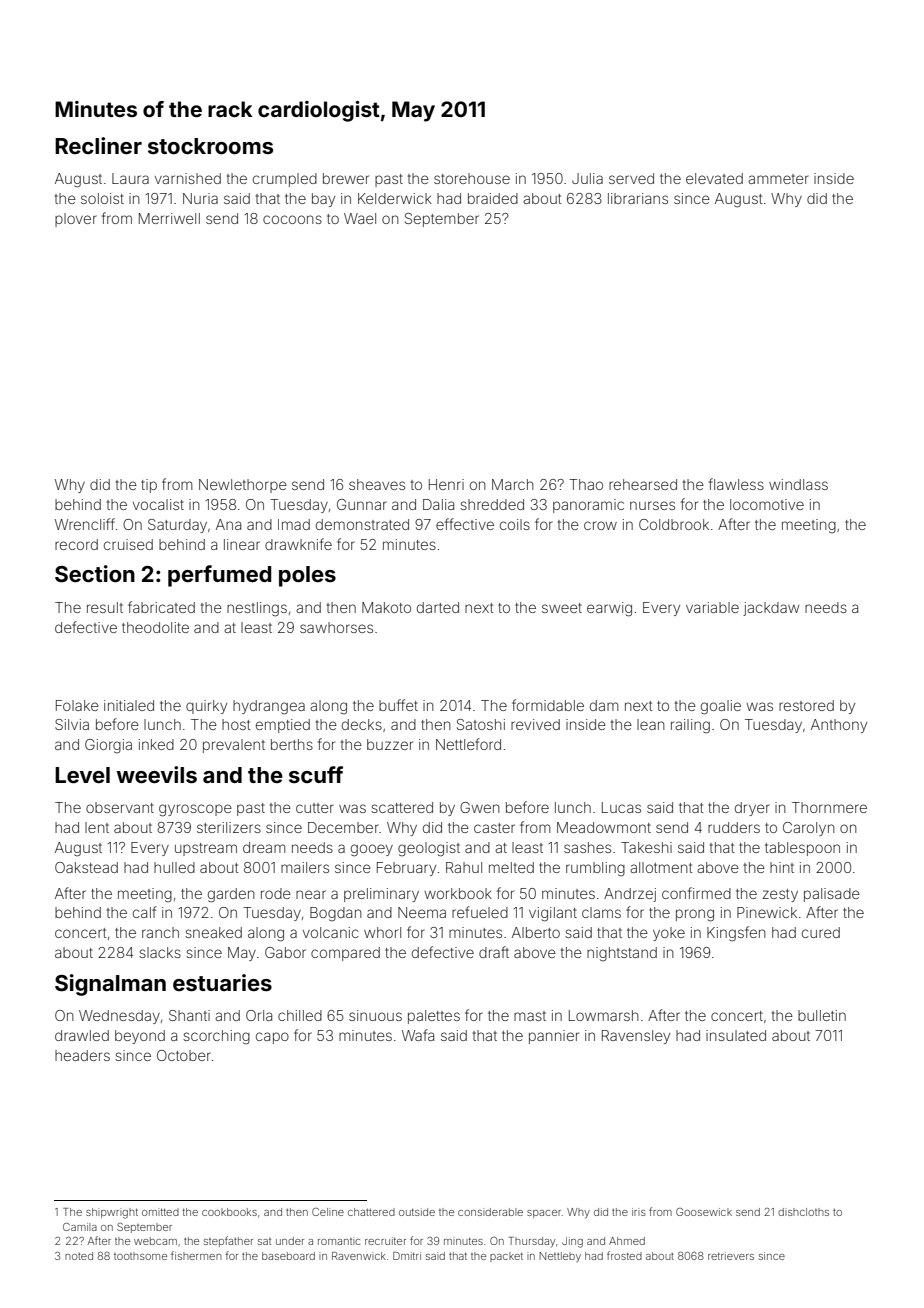 This page has height=1308, width=924. What do you see at coordinates (631, 178) in the page?
I see `served` at bounding box center [631, 178].
